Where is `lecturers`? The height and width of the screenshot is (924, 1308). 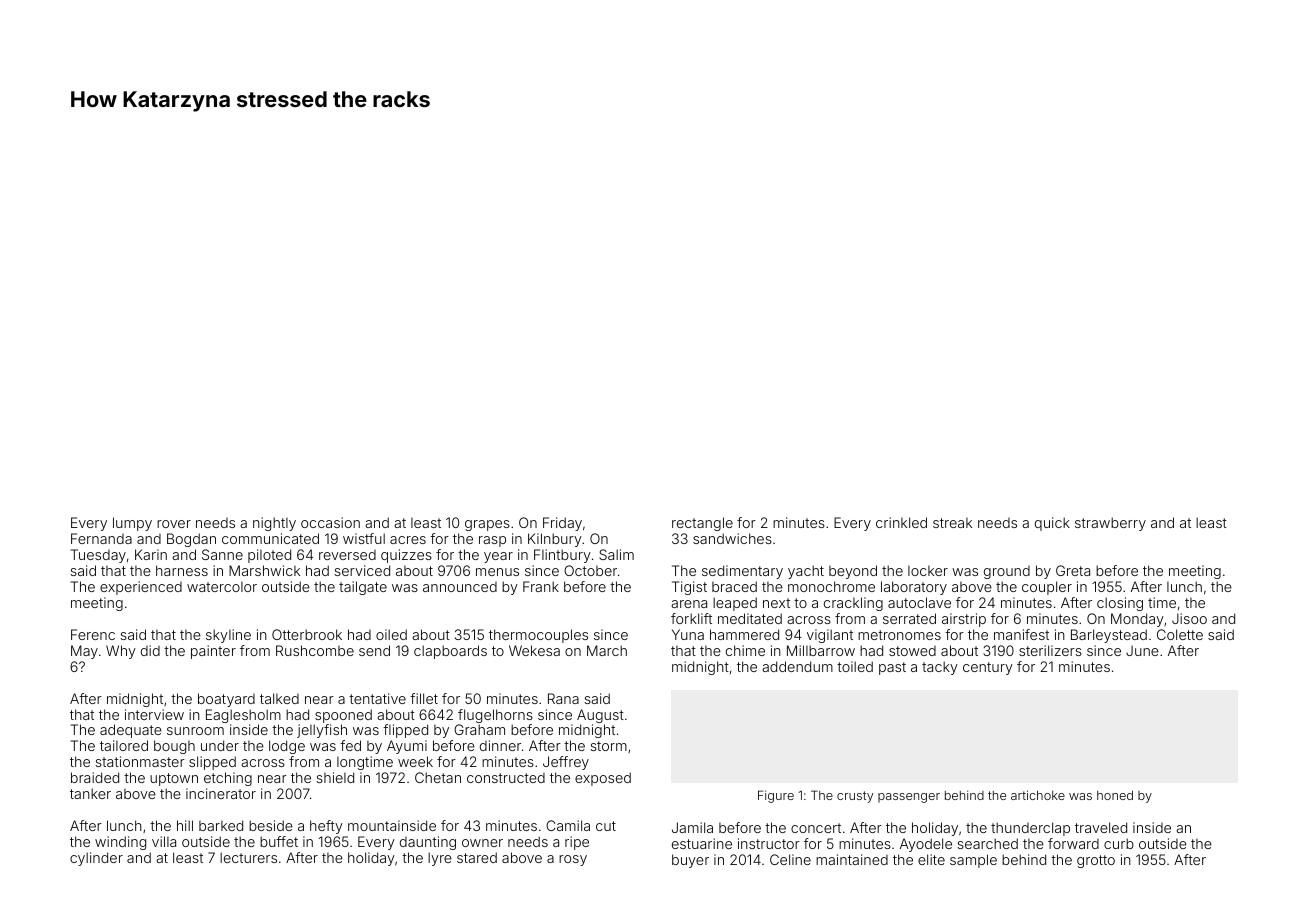
lecturers is located at coordinates (248, 857).
